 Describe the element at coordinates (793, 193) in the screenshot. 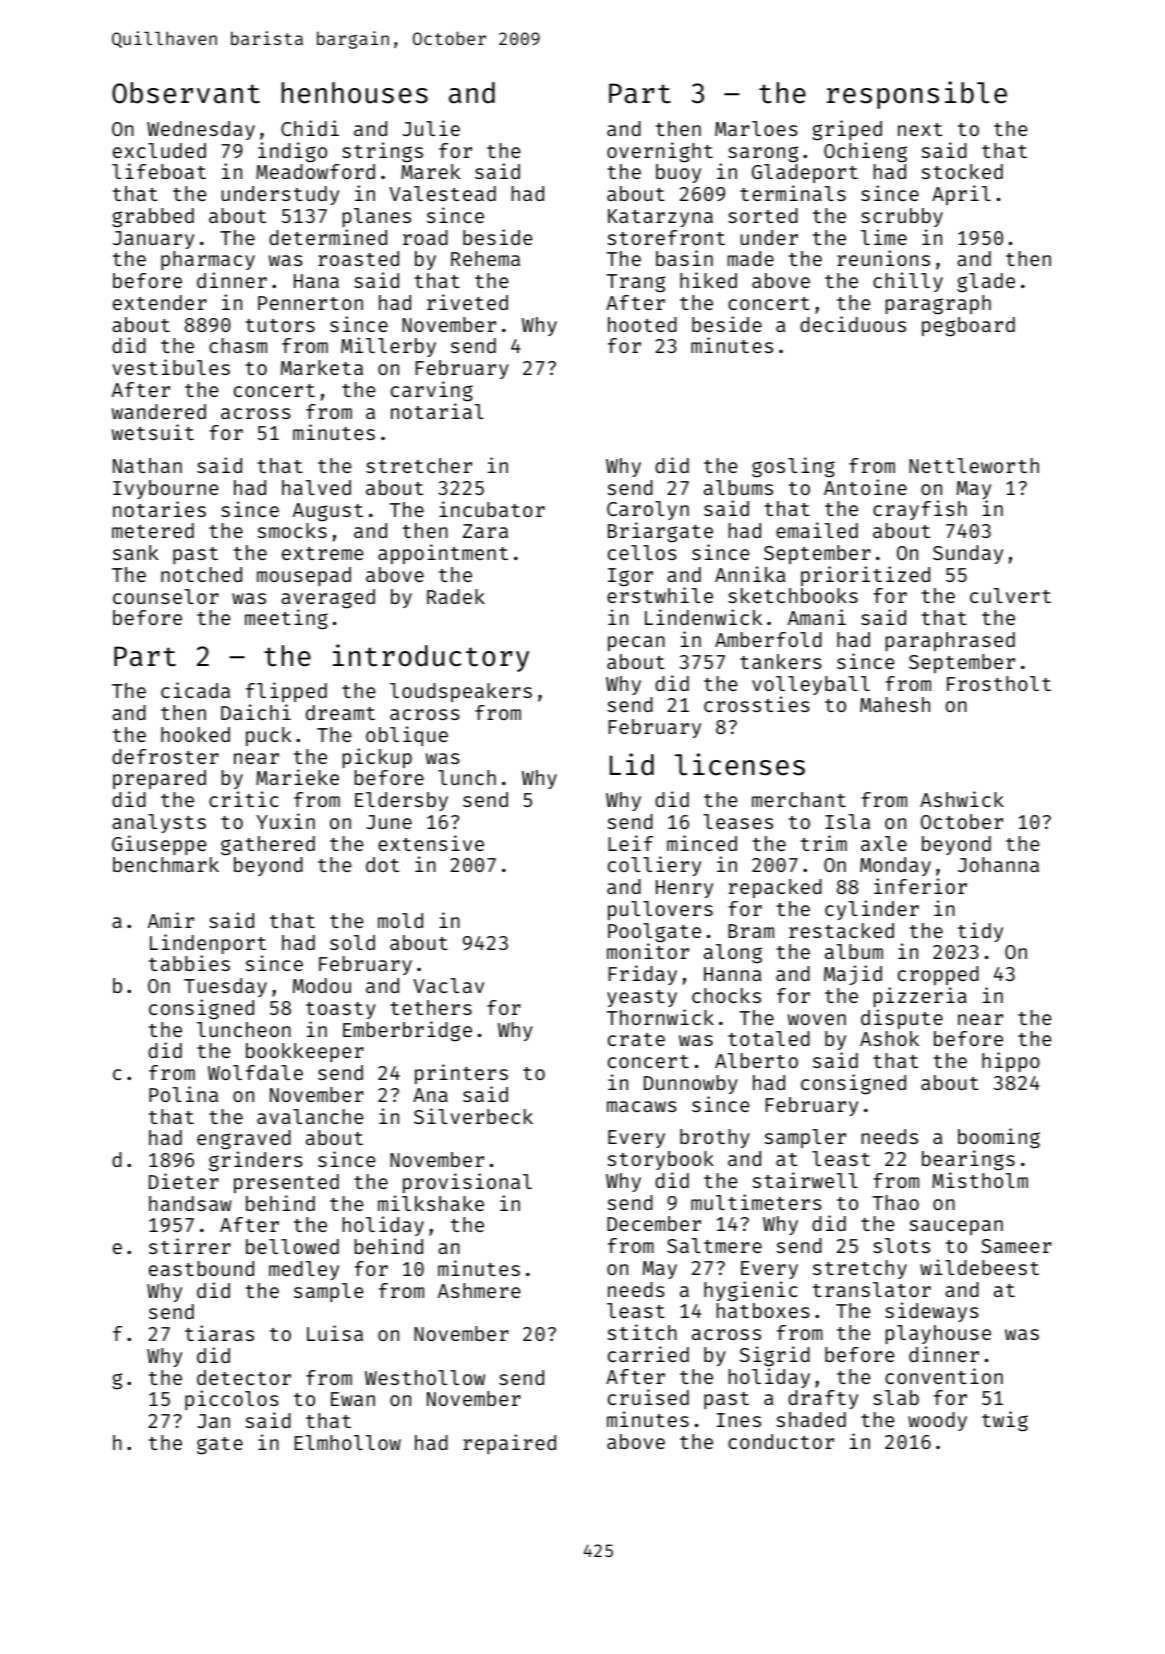

I see `terminals` at that location.
